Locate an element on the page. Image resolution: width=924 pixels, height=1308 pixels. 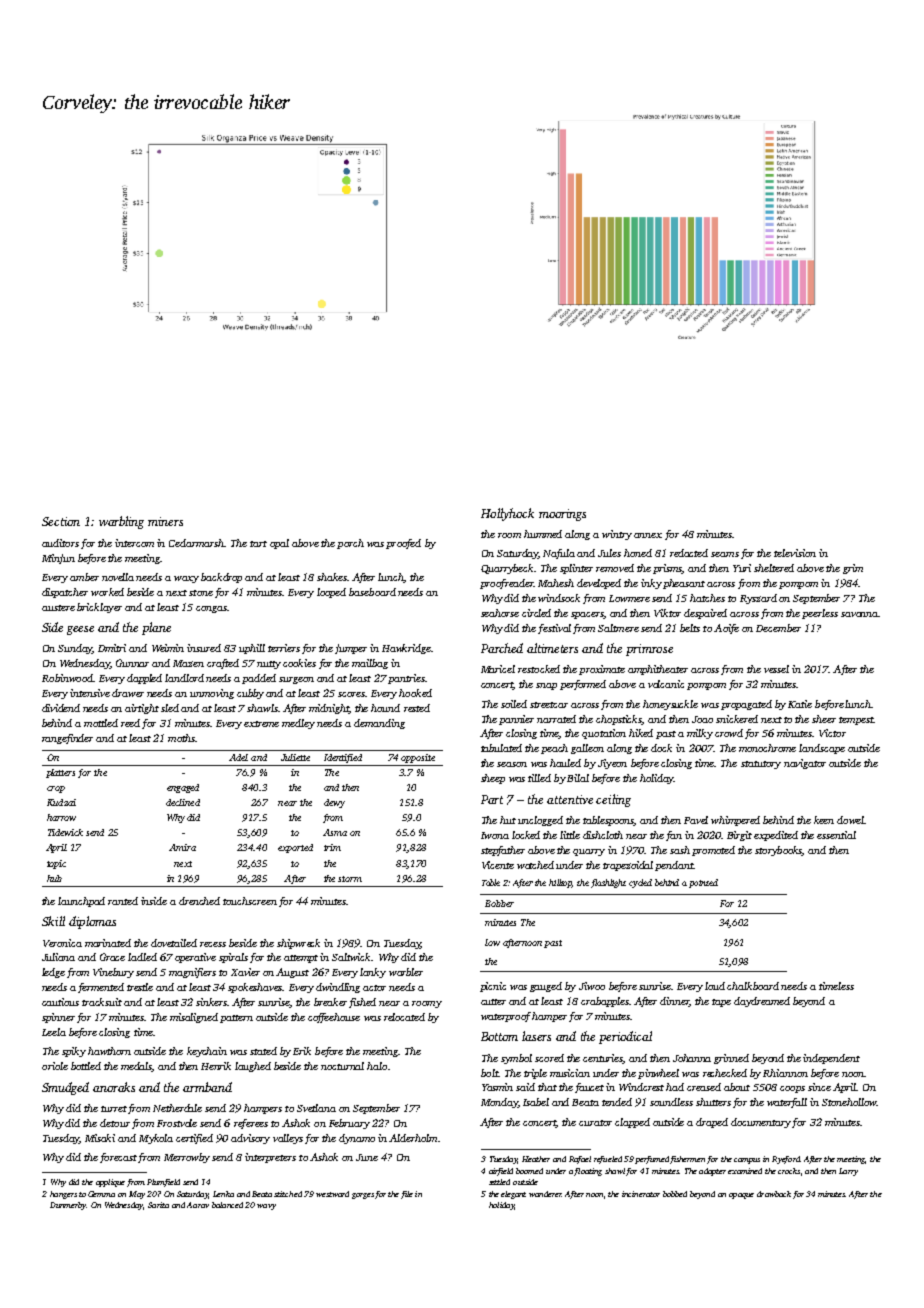
Hollyhock is located at coordinates (507, 514).
